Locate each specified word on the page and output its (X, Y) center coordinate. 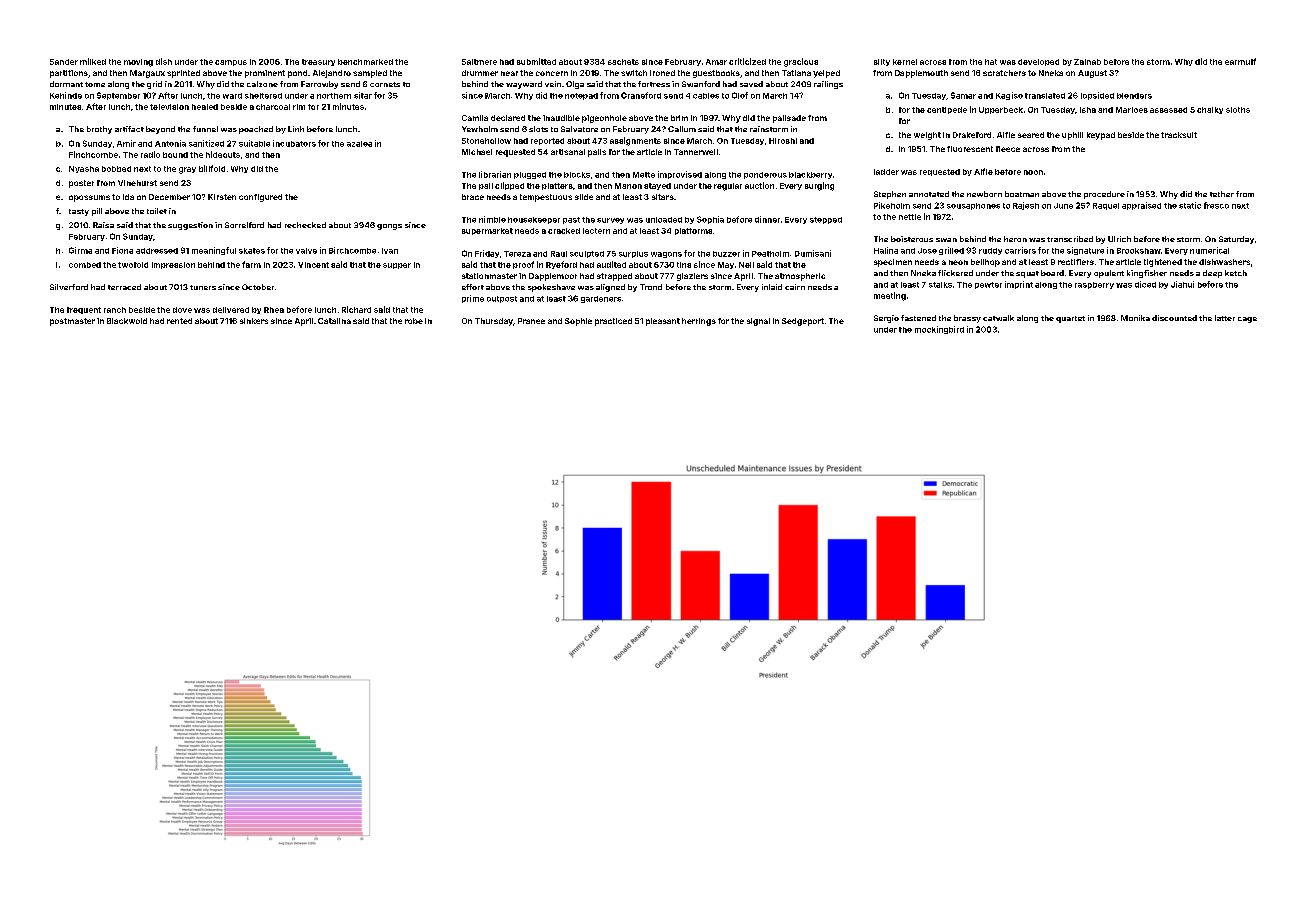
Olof (740, 95)
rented (179, 321)
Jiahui (1182, 284)
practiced (613, 322)
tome (95, 84)
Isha (1088, 110)
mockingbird (939, 330)
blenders (1134, 96)
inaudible (561, 118)
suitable (254, 143)
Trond (651, 287)
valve (306, 251)
